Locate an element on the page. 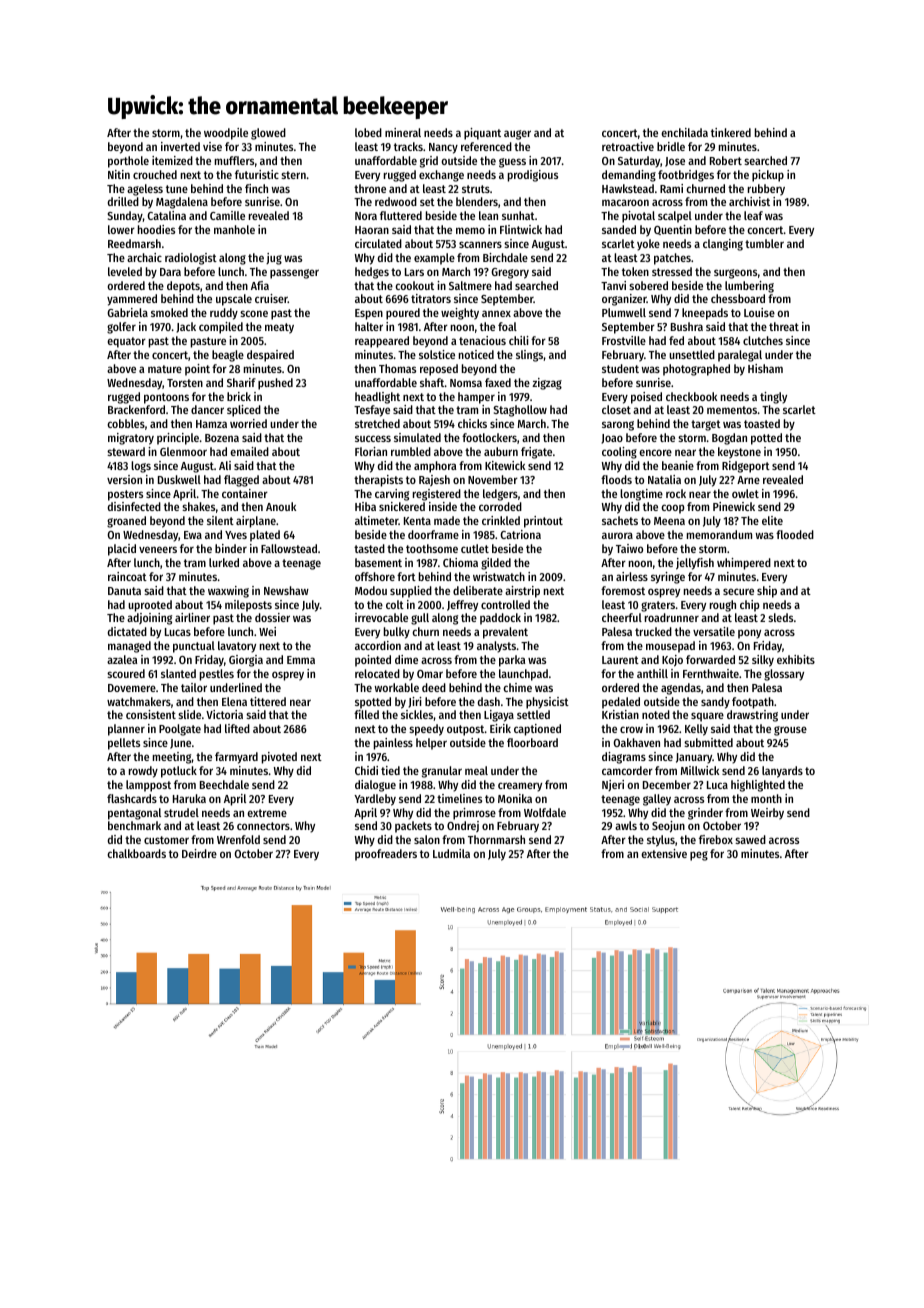  auger is located at coordinates (517, 135).
